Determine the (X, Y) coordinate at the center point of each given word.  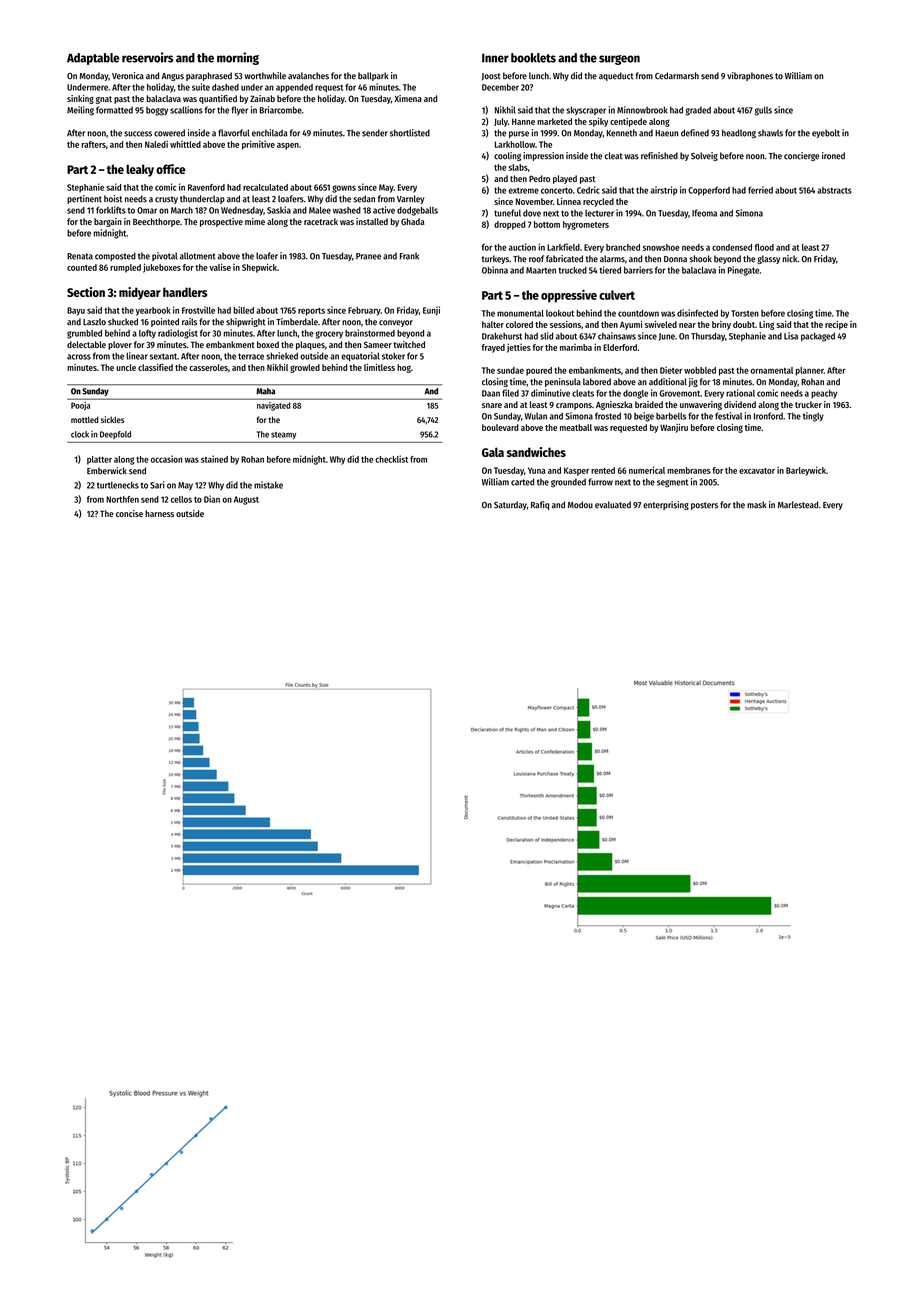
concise (129, 513)
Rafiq (540, 505)
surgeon (619, 60)
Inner (495, 58)
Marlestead (798, 505)
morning (238, 58)
